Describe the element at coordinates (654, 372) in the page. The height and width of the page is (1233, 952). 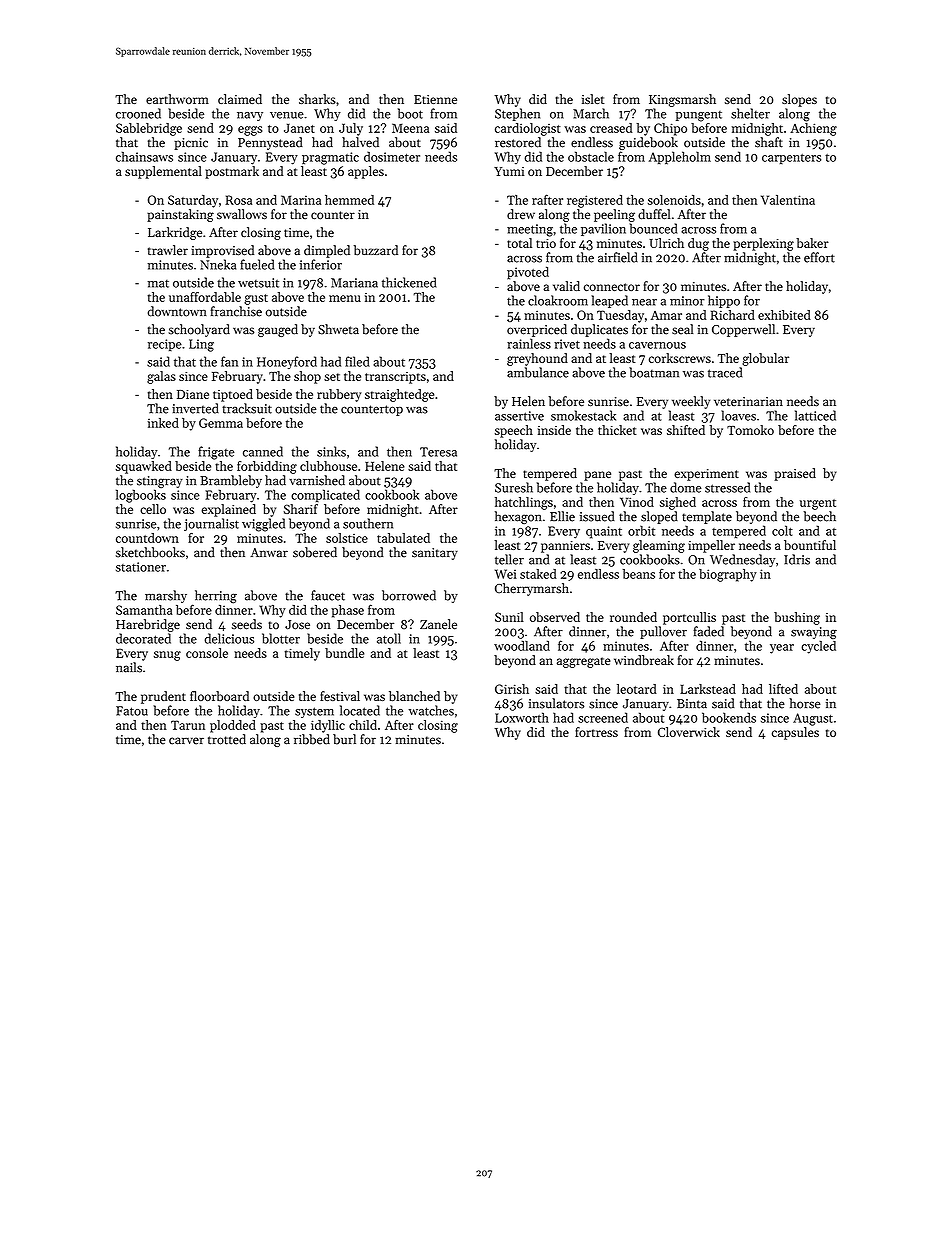
I see `boatman` at that location.
